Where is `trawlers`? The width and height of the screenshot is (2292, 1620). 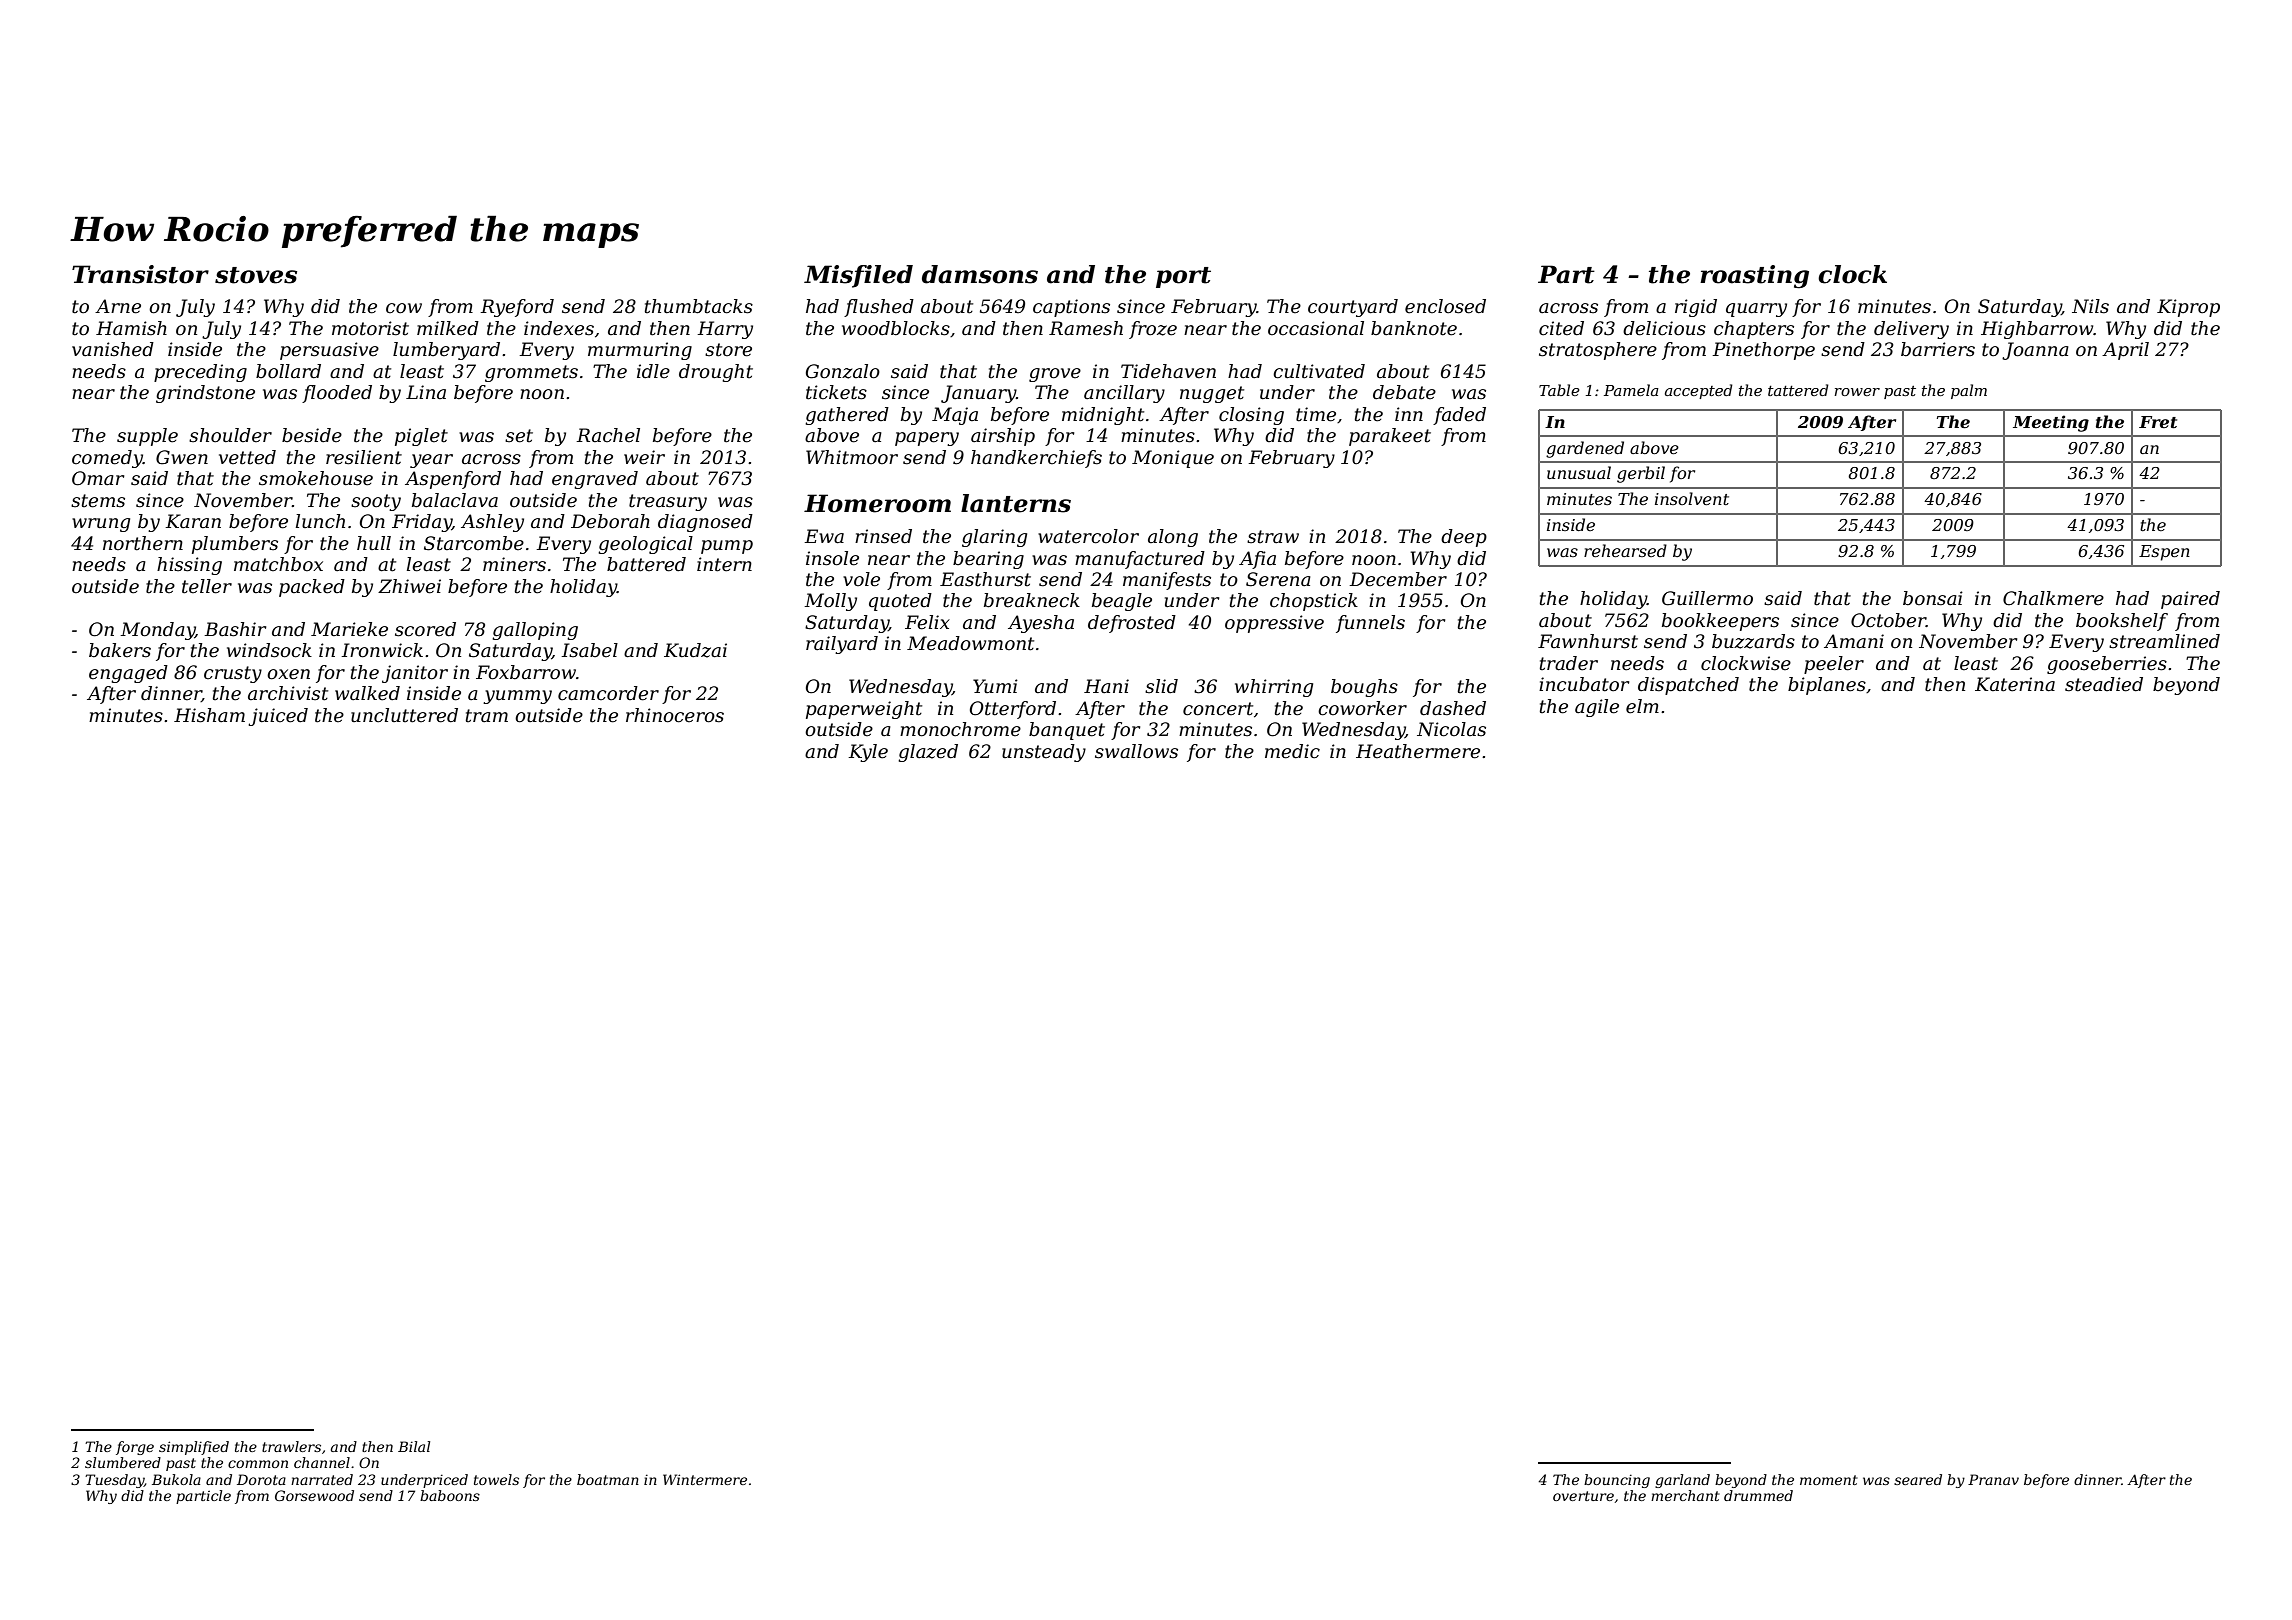 trawlers is located at coordinates (291, 1446).
